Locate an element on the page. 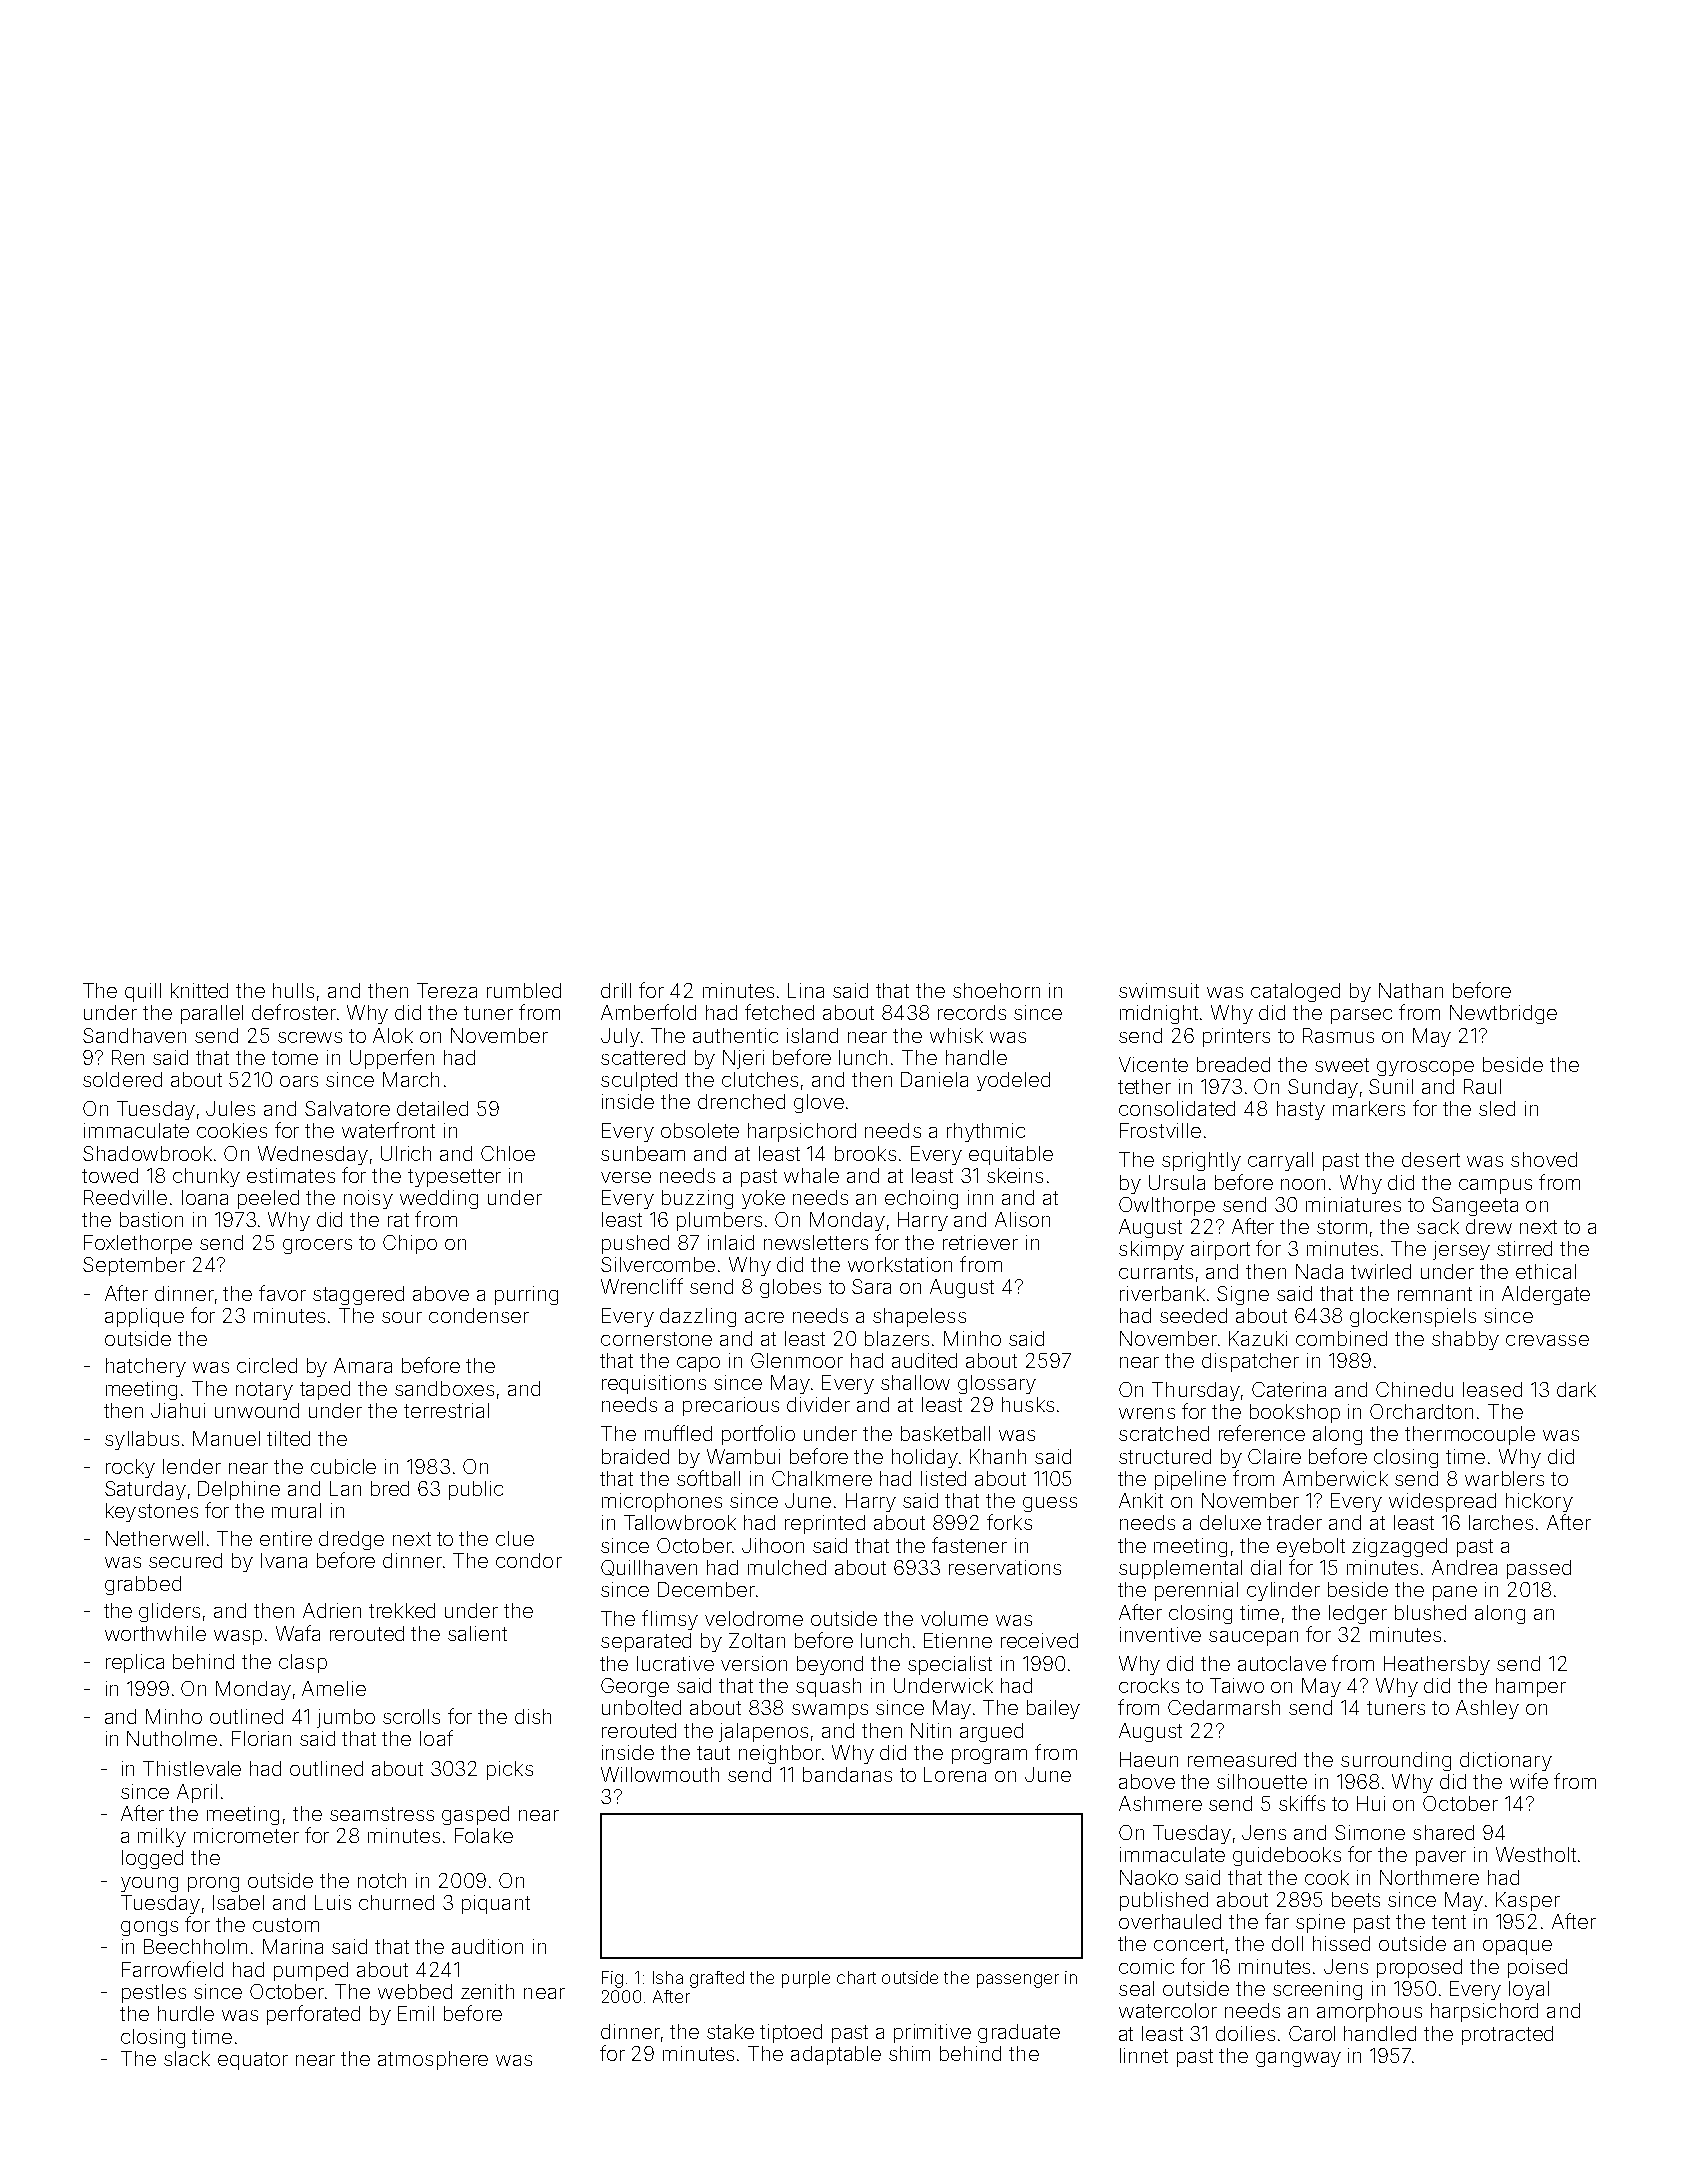  Nathan is located at coordinates (1411, 990).
